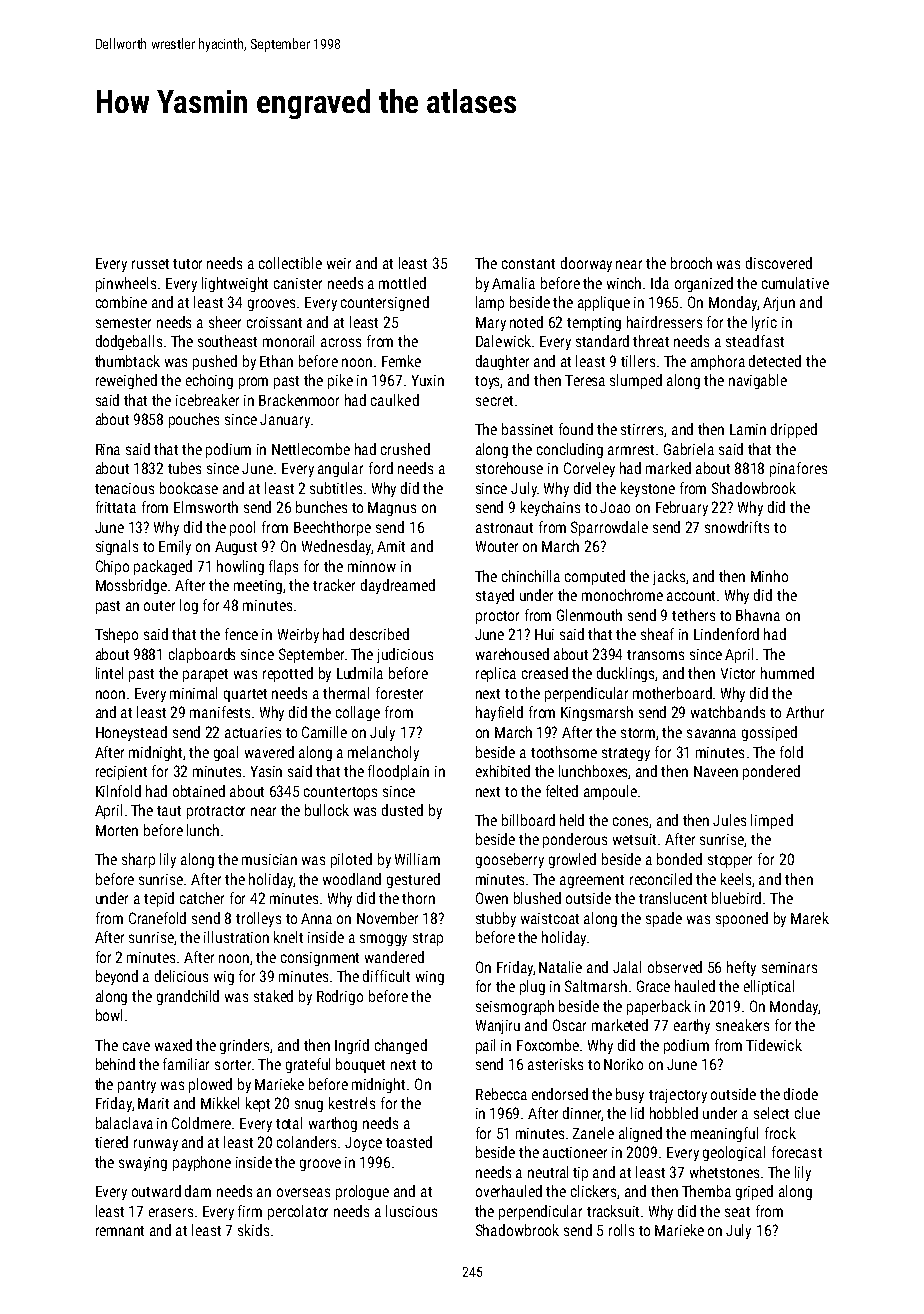  I want to click on dripped, so click(794, 430).
